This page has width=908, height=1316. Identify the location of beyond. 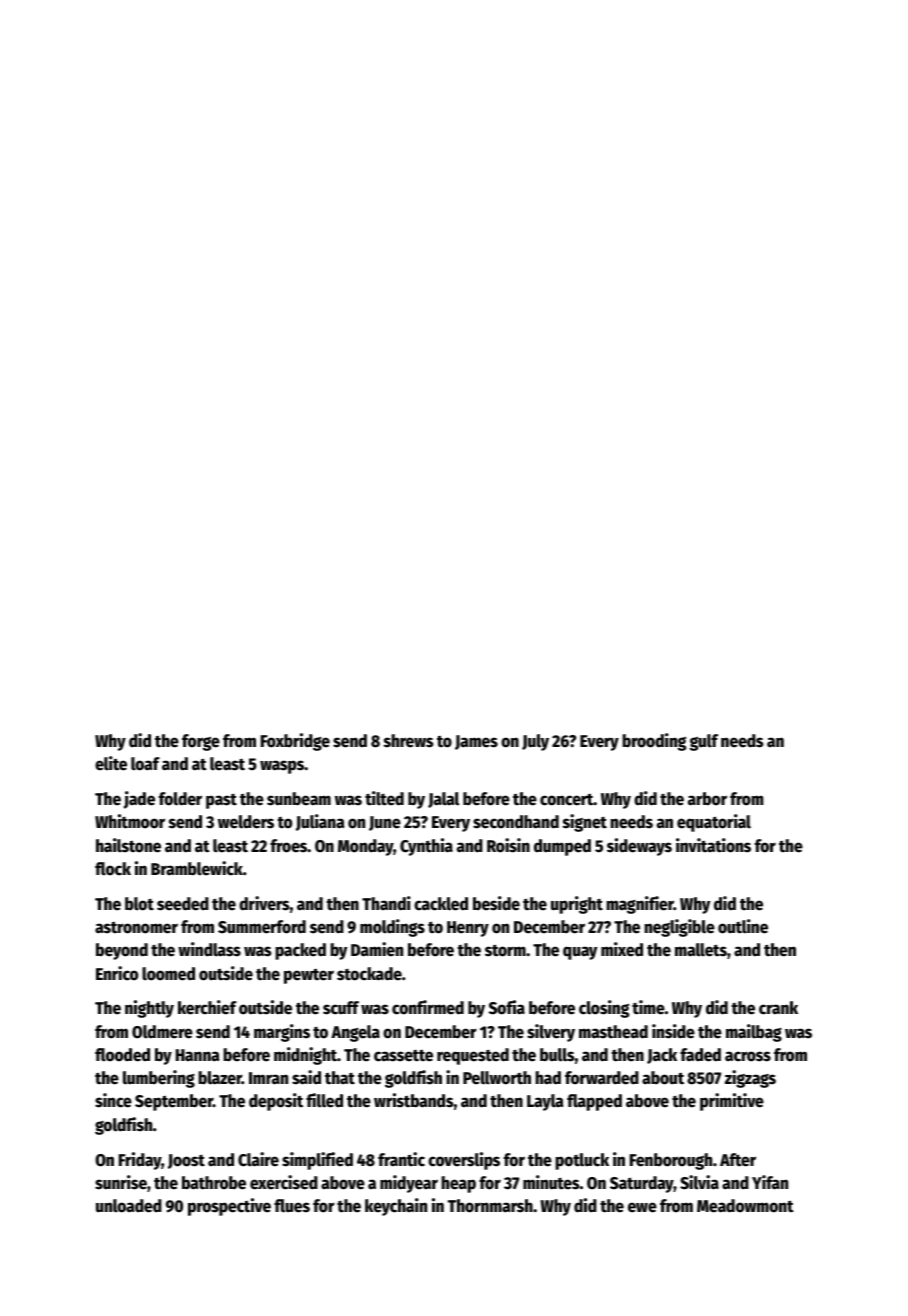
(122, 951).
